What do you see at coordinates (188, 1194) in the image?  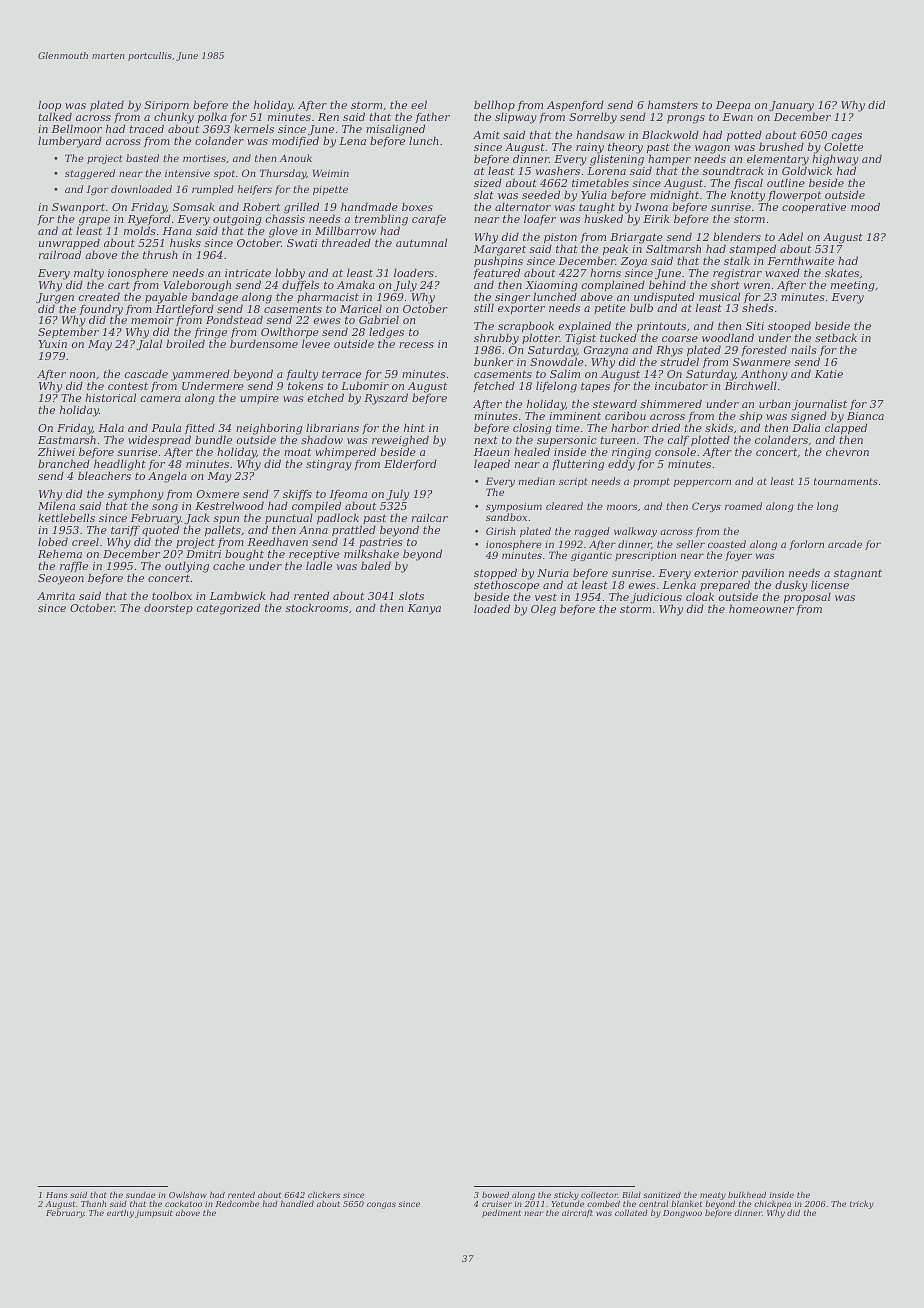 I see `Owlshaw` at bounding box center [188, 1194].
